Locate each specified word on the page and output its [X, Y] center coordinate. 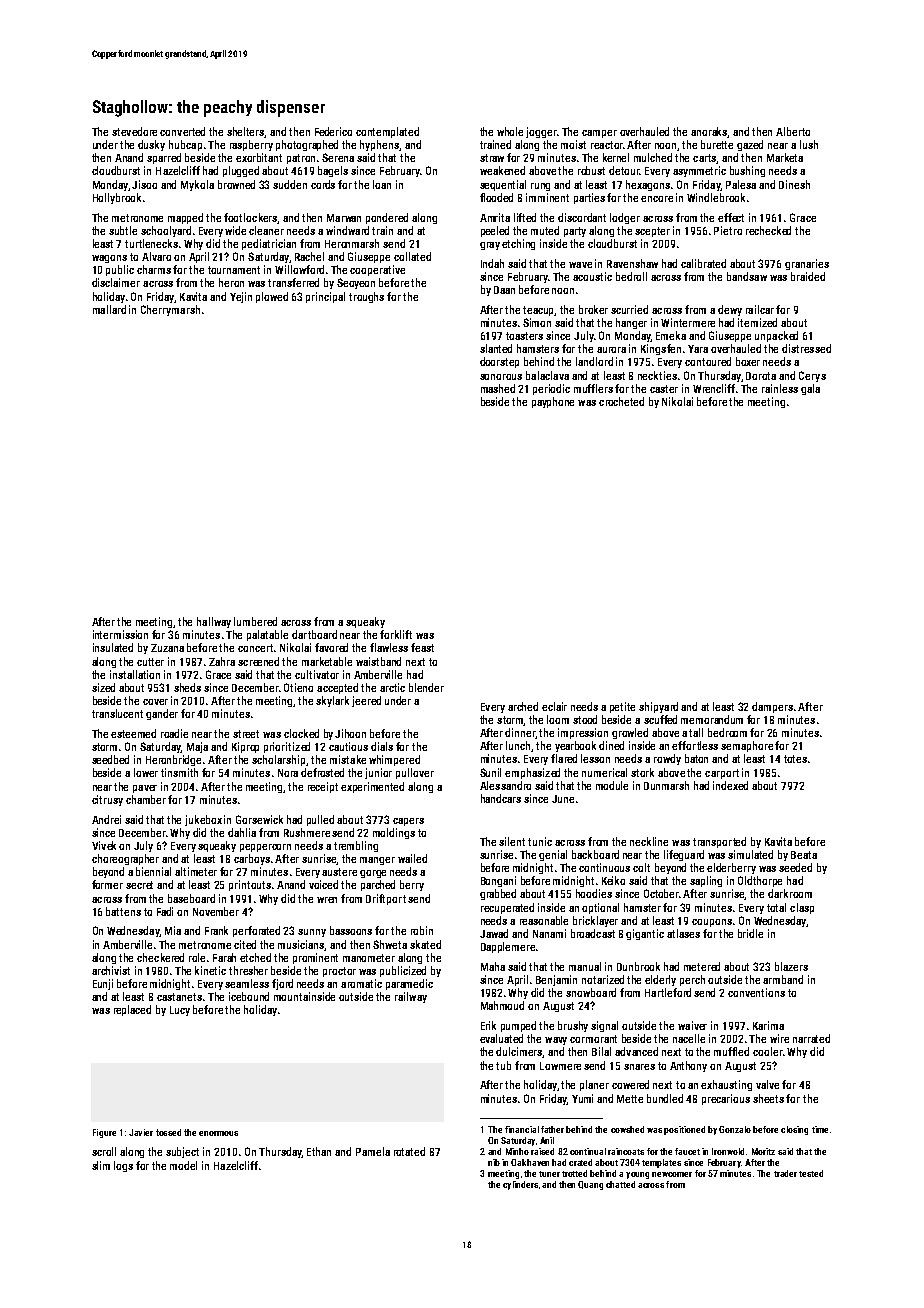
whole [510, 131]
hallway [214, 622]
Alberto [793, 131]
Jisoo [144, 184]
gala [810, 389]
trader [785, 1173]
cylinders [520, 1185]
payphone [553, 402]
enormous [218, 1133]
